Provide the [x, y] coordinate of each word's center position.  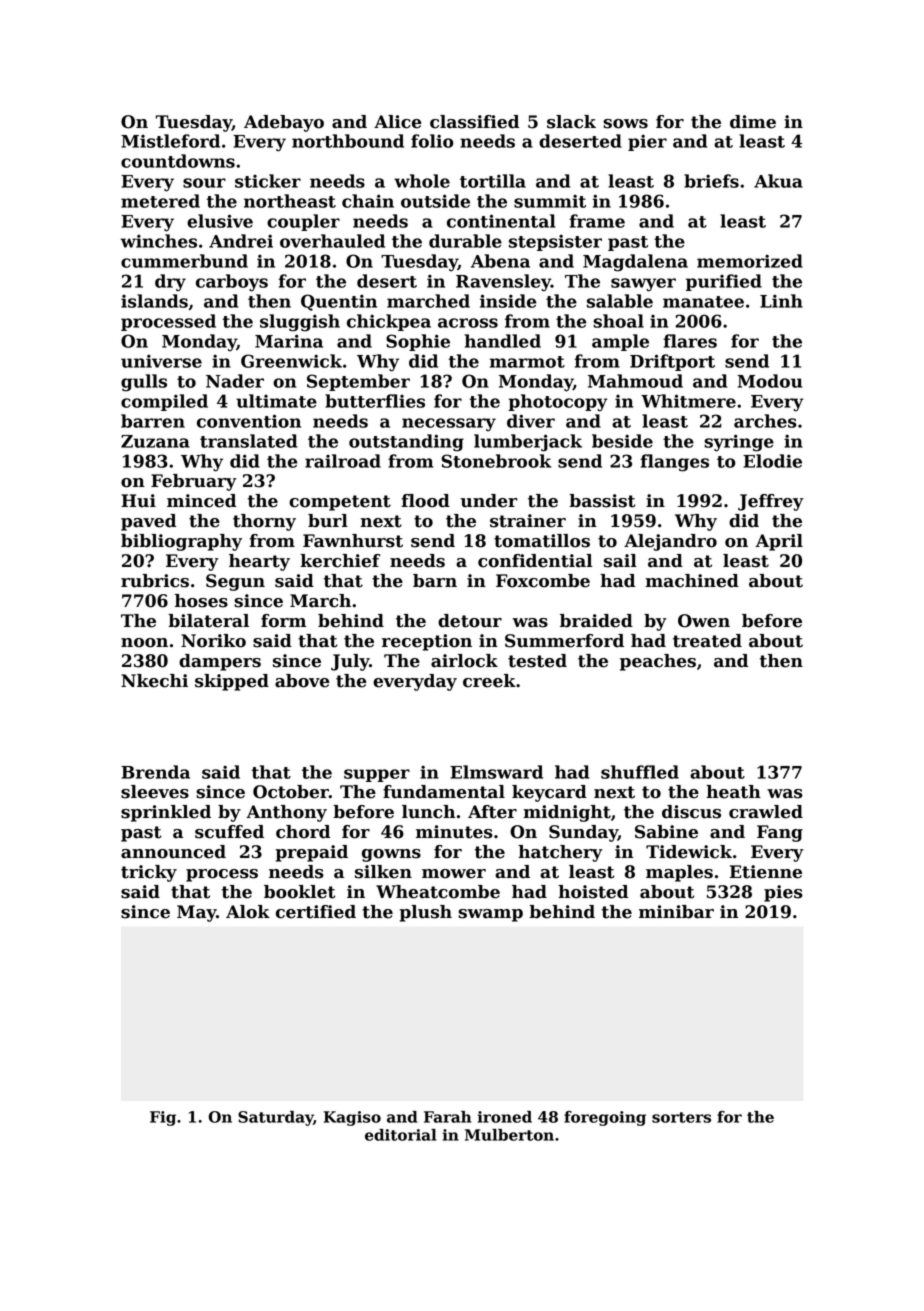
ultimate [276, 401]
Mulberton [509, 1135]
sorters [681, 1117]
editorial [400, 1135]
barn [435, 581]
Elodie [772, 461]
